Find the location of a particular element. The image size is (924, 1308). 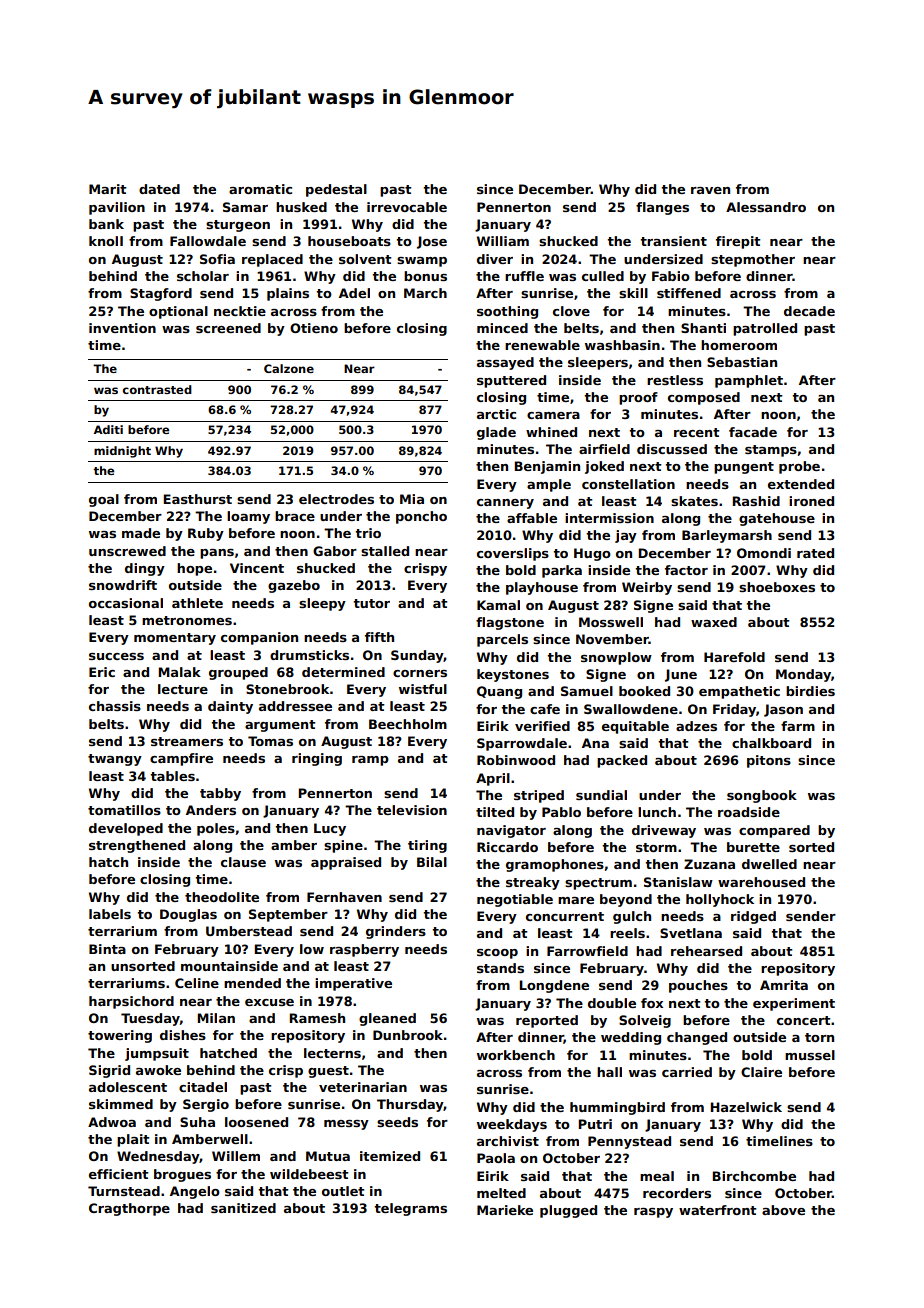

goal is located at coordinates (104, 500).
